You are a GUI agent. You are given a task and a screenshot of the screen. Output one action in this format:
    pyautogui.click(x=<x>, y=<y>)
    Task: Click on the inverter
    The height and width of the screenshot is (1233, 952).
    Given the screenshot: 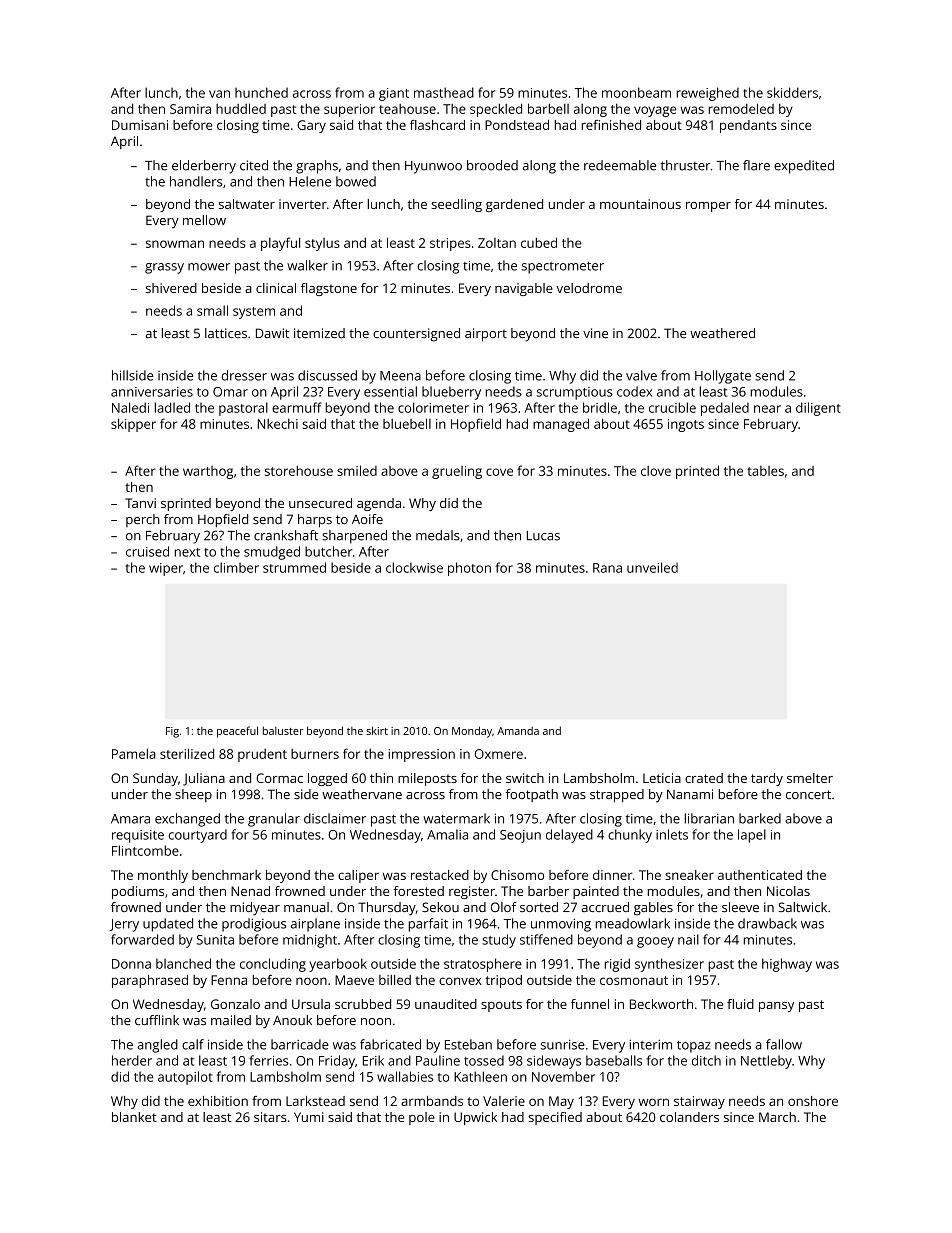 What is the action you would take?
    pyautogui.click(x=303, y=204)
